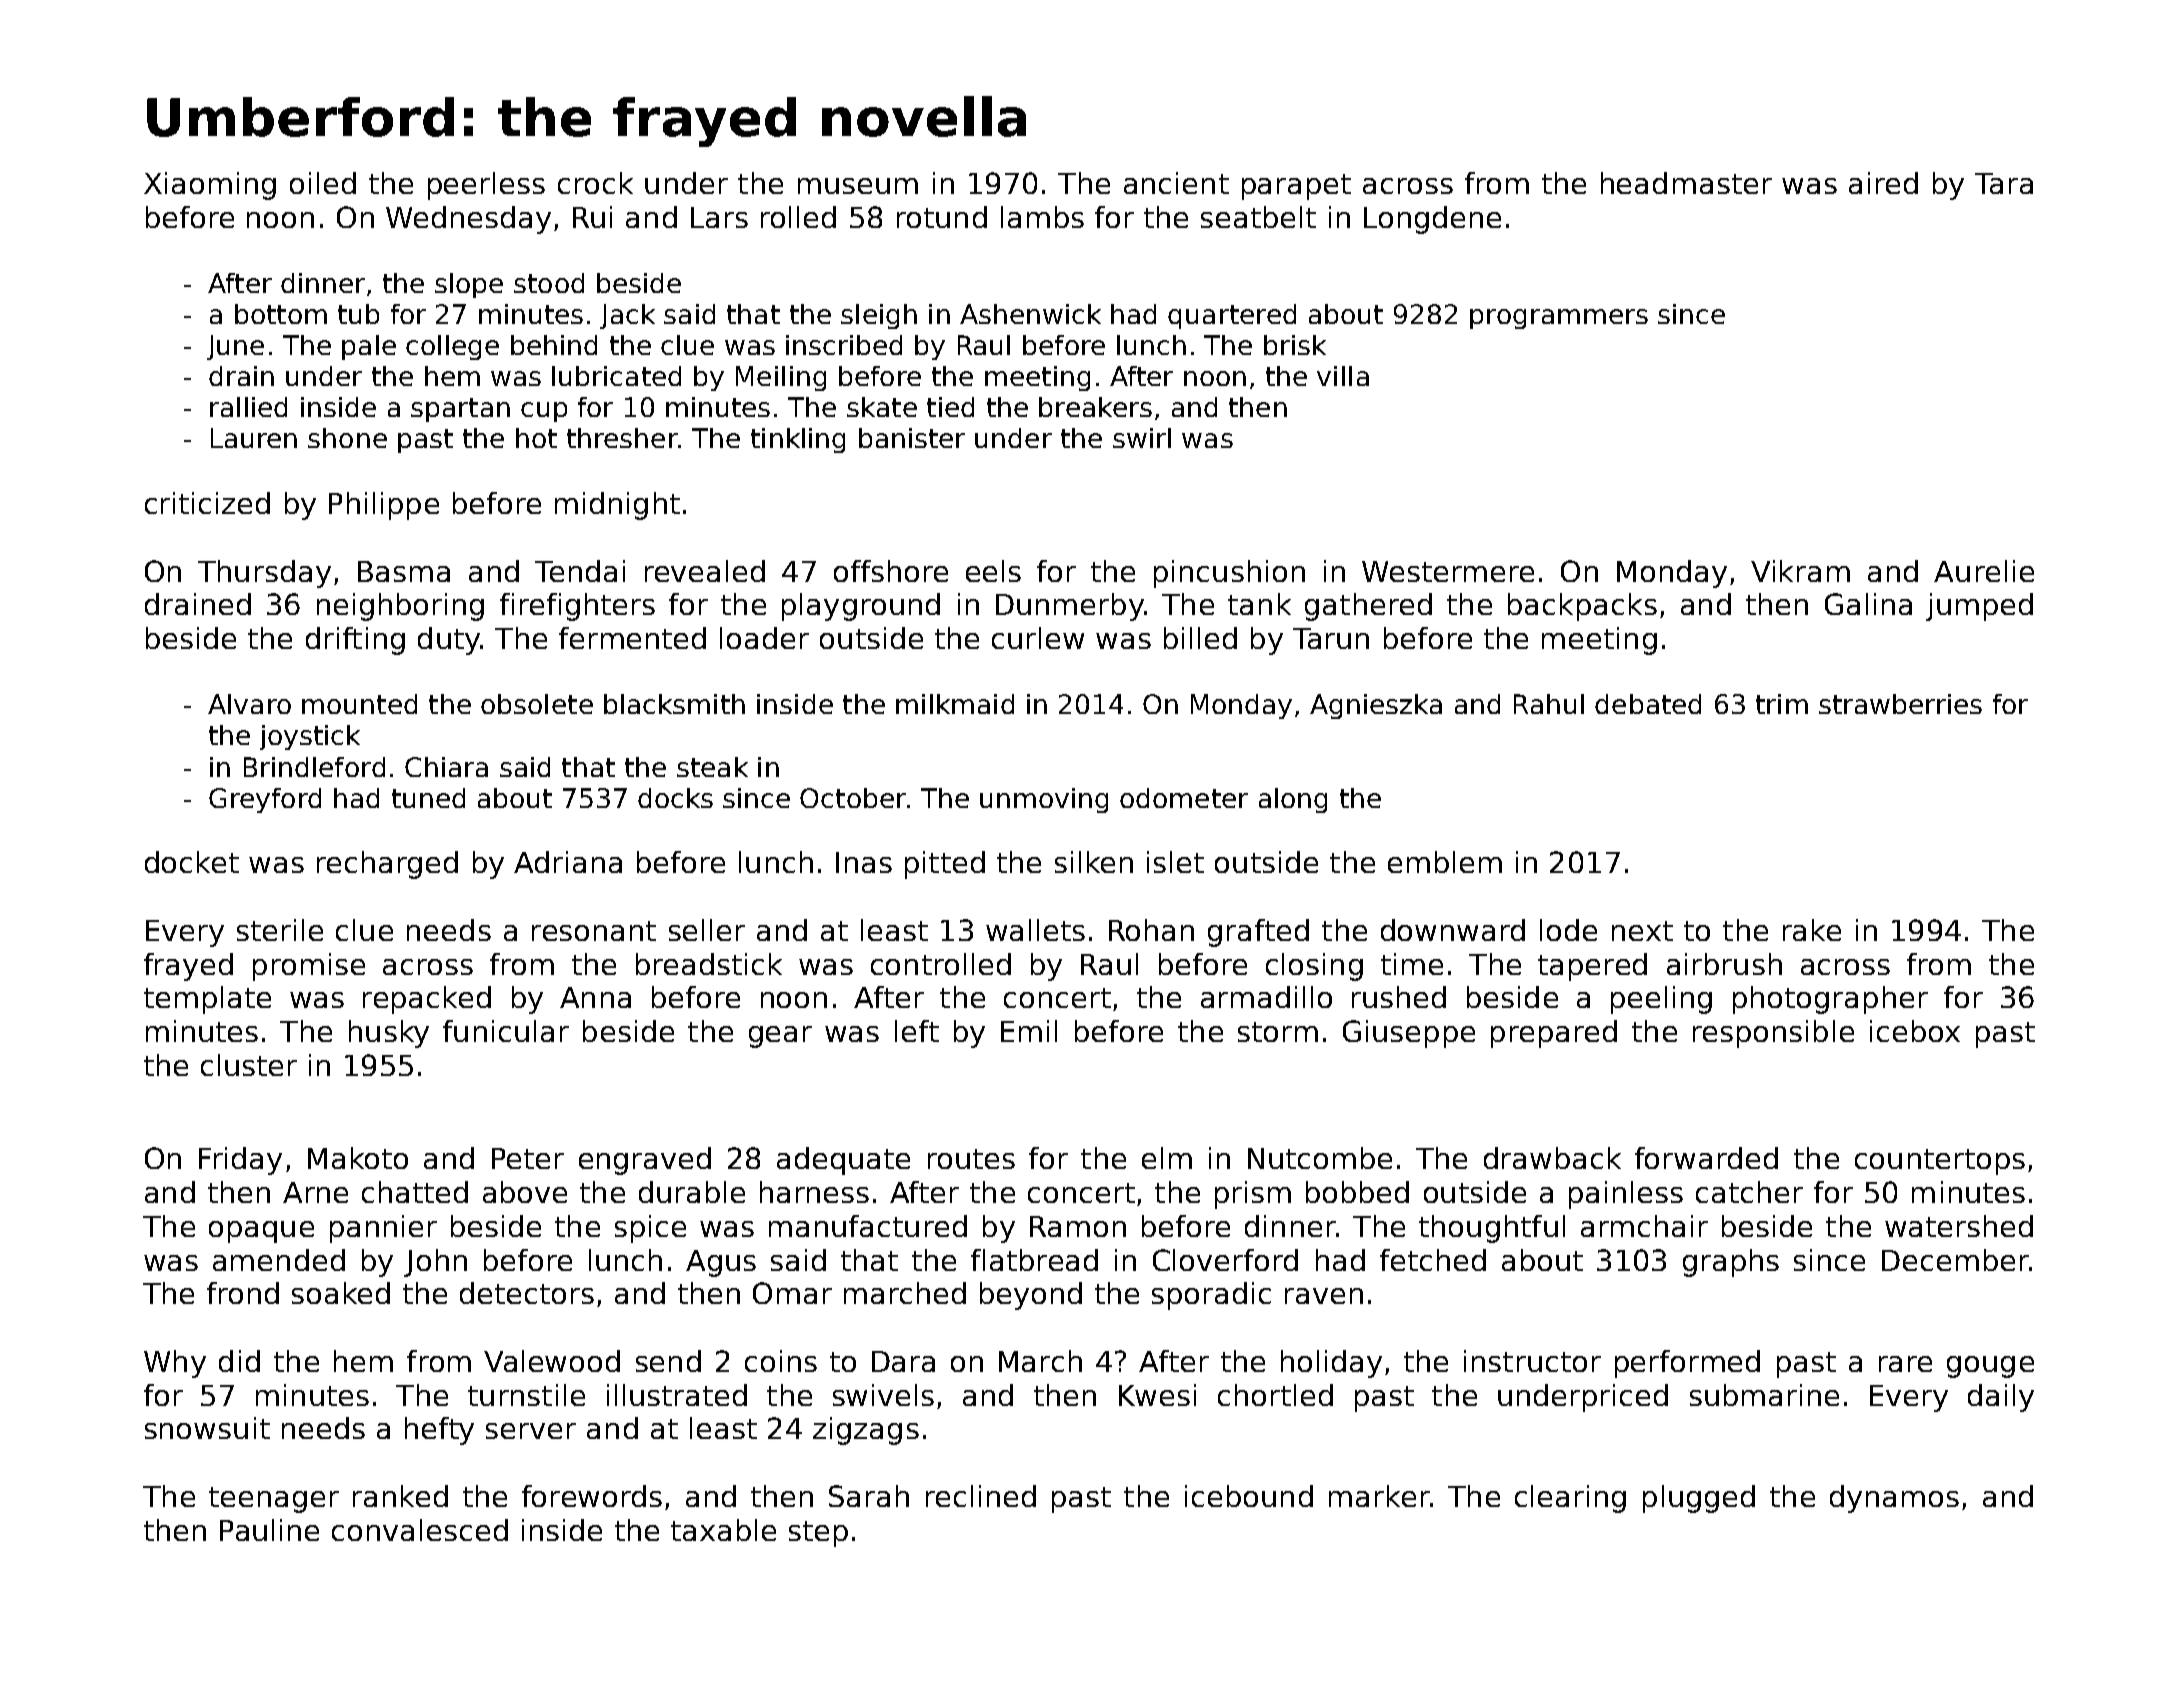 This document has height=1683, width=2178. What do you see at coordinates (858, 186) in the document?
I see `museum` at bounding box center [858, 186].
